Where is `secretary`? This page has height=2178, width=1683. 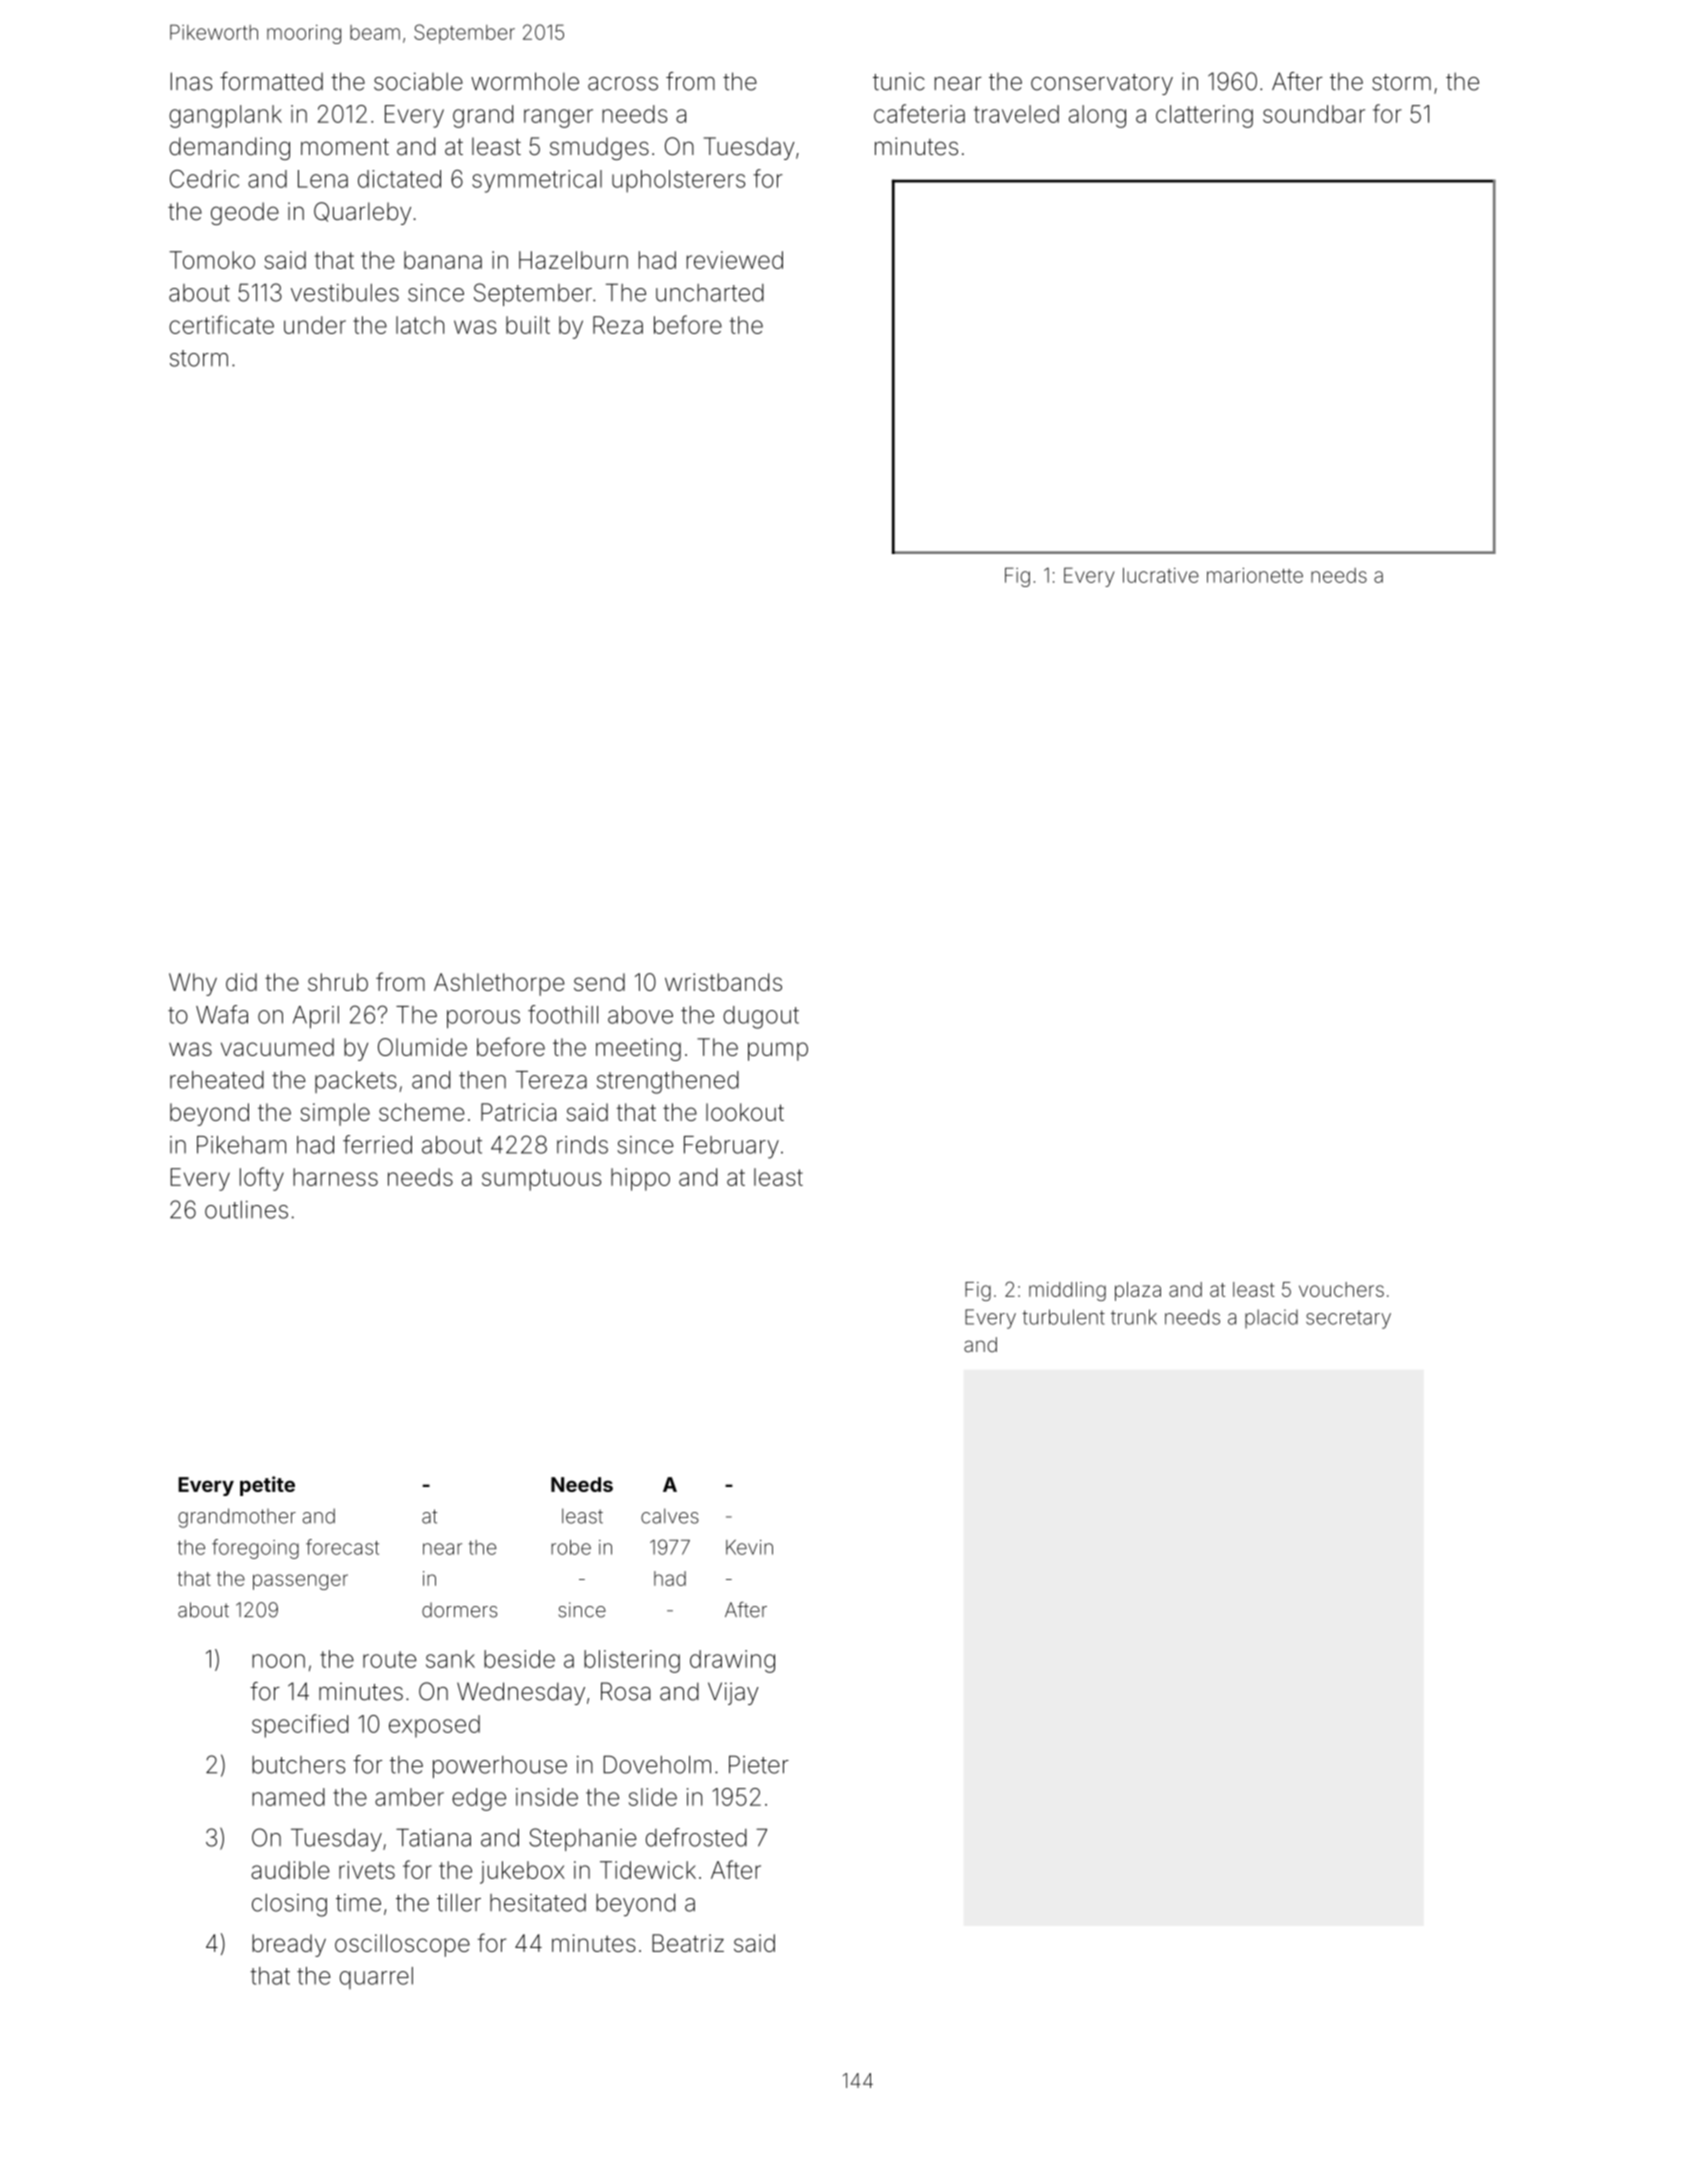 secretary is located at coordinates (1348, 1320).
